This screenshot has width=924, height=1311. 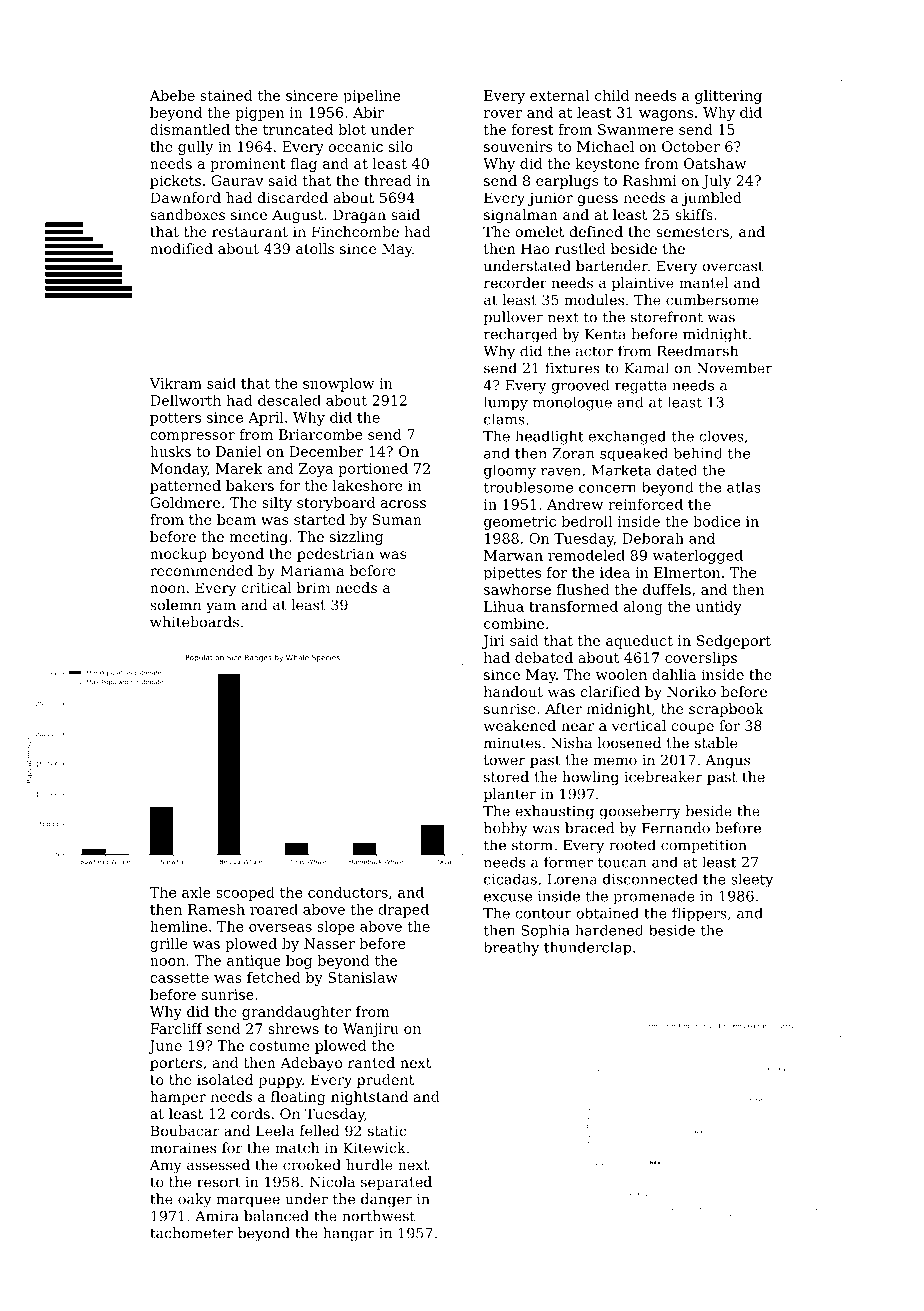 What do you see at coordinates (640, 812) in the screenshot?
I see `gooseberry` at bounding box center [640, 812].
